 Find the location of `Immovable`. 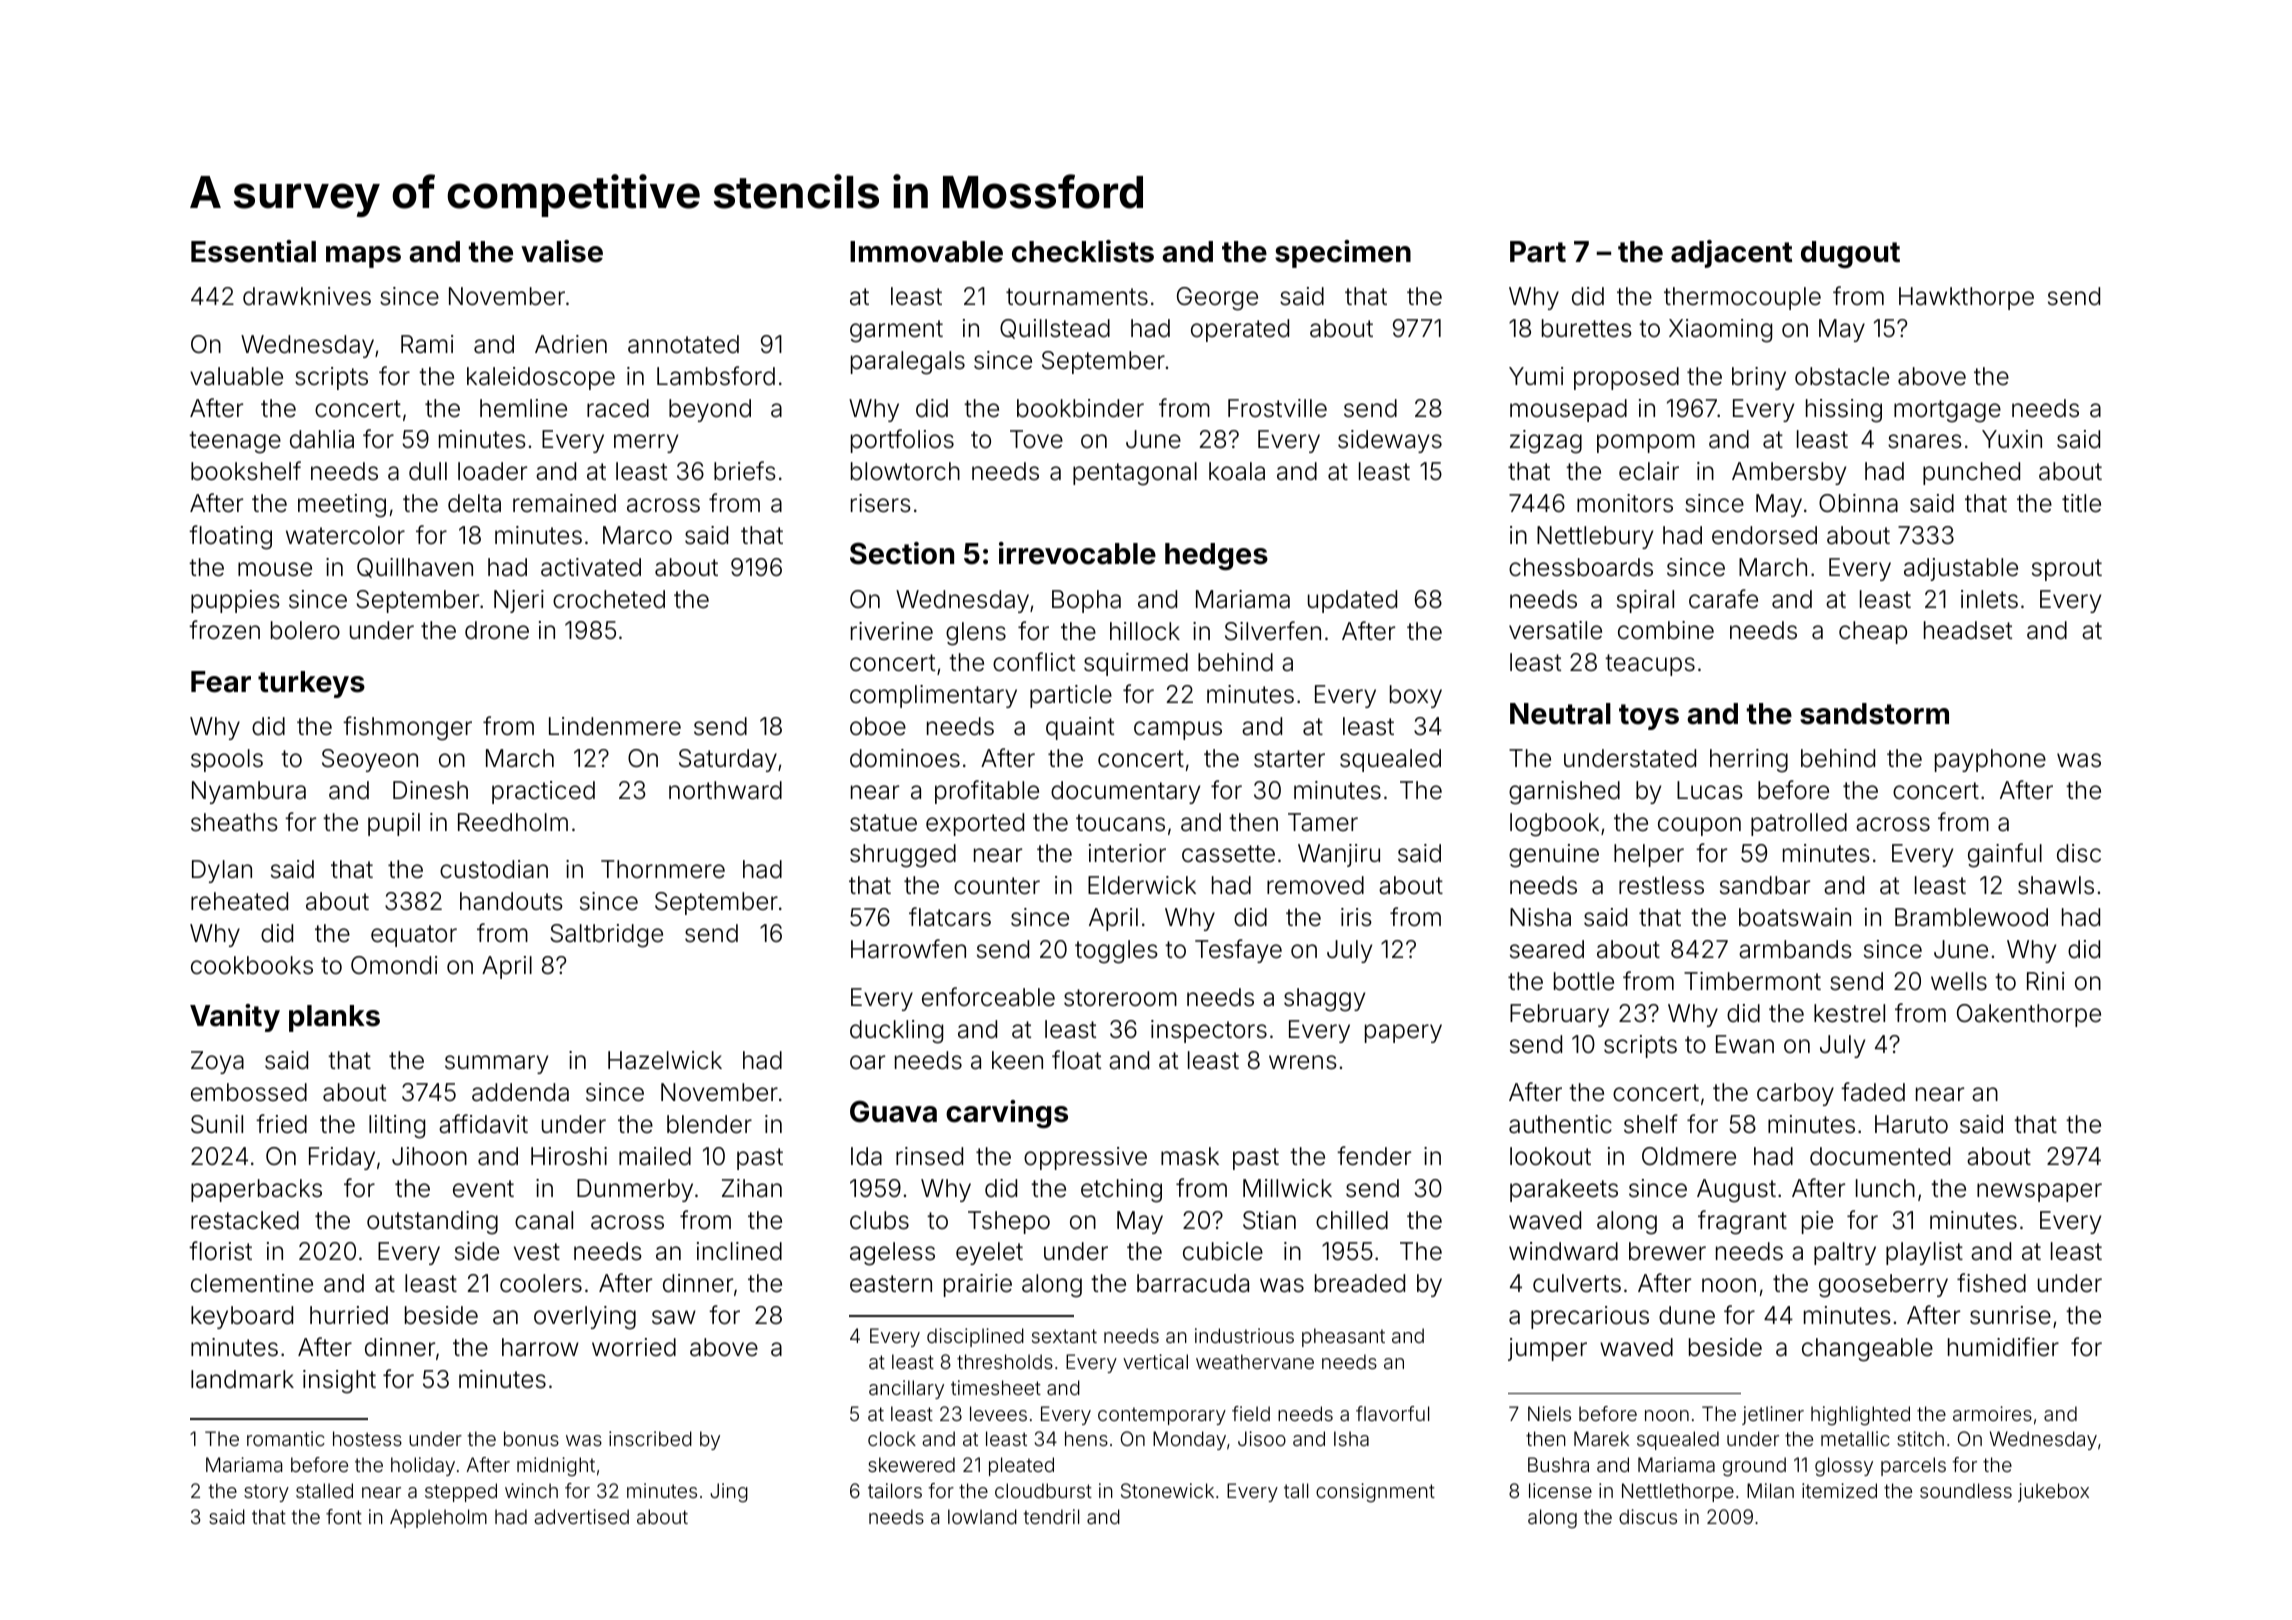

Immovable is located at coordinates (926, 252).
